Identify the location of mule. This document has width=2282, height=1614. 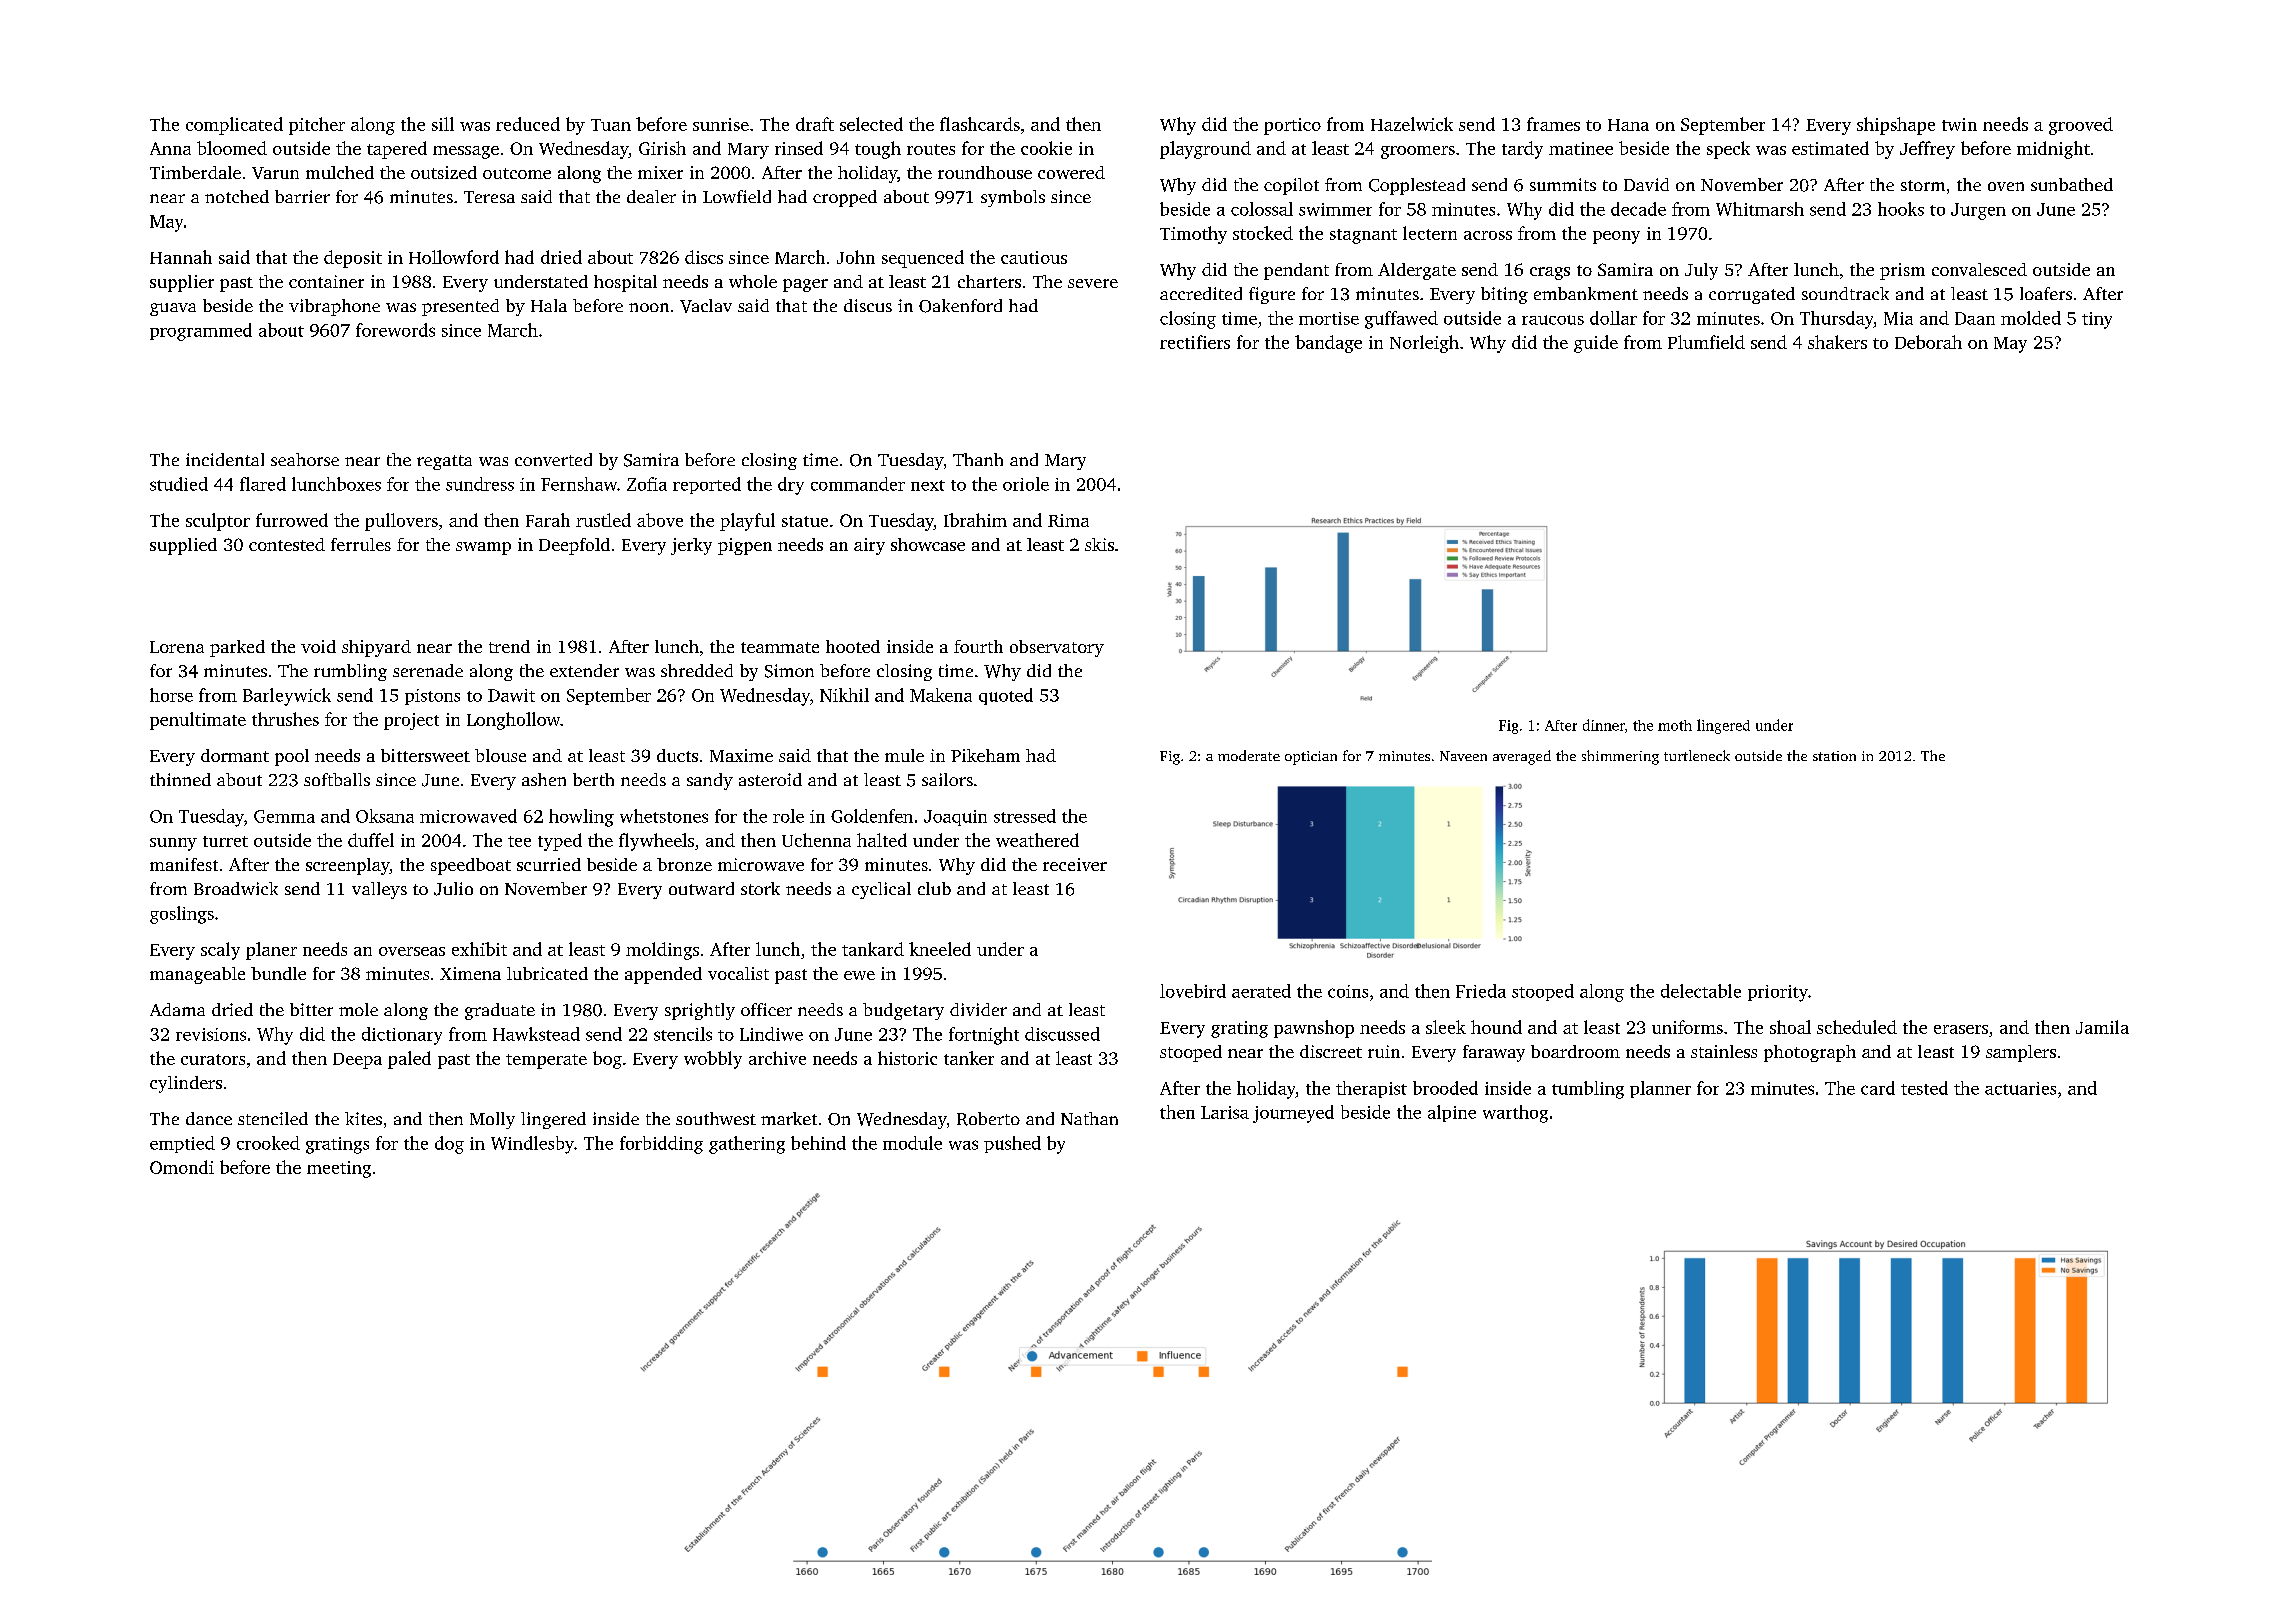
(904, 755).
